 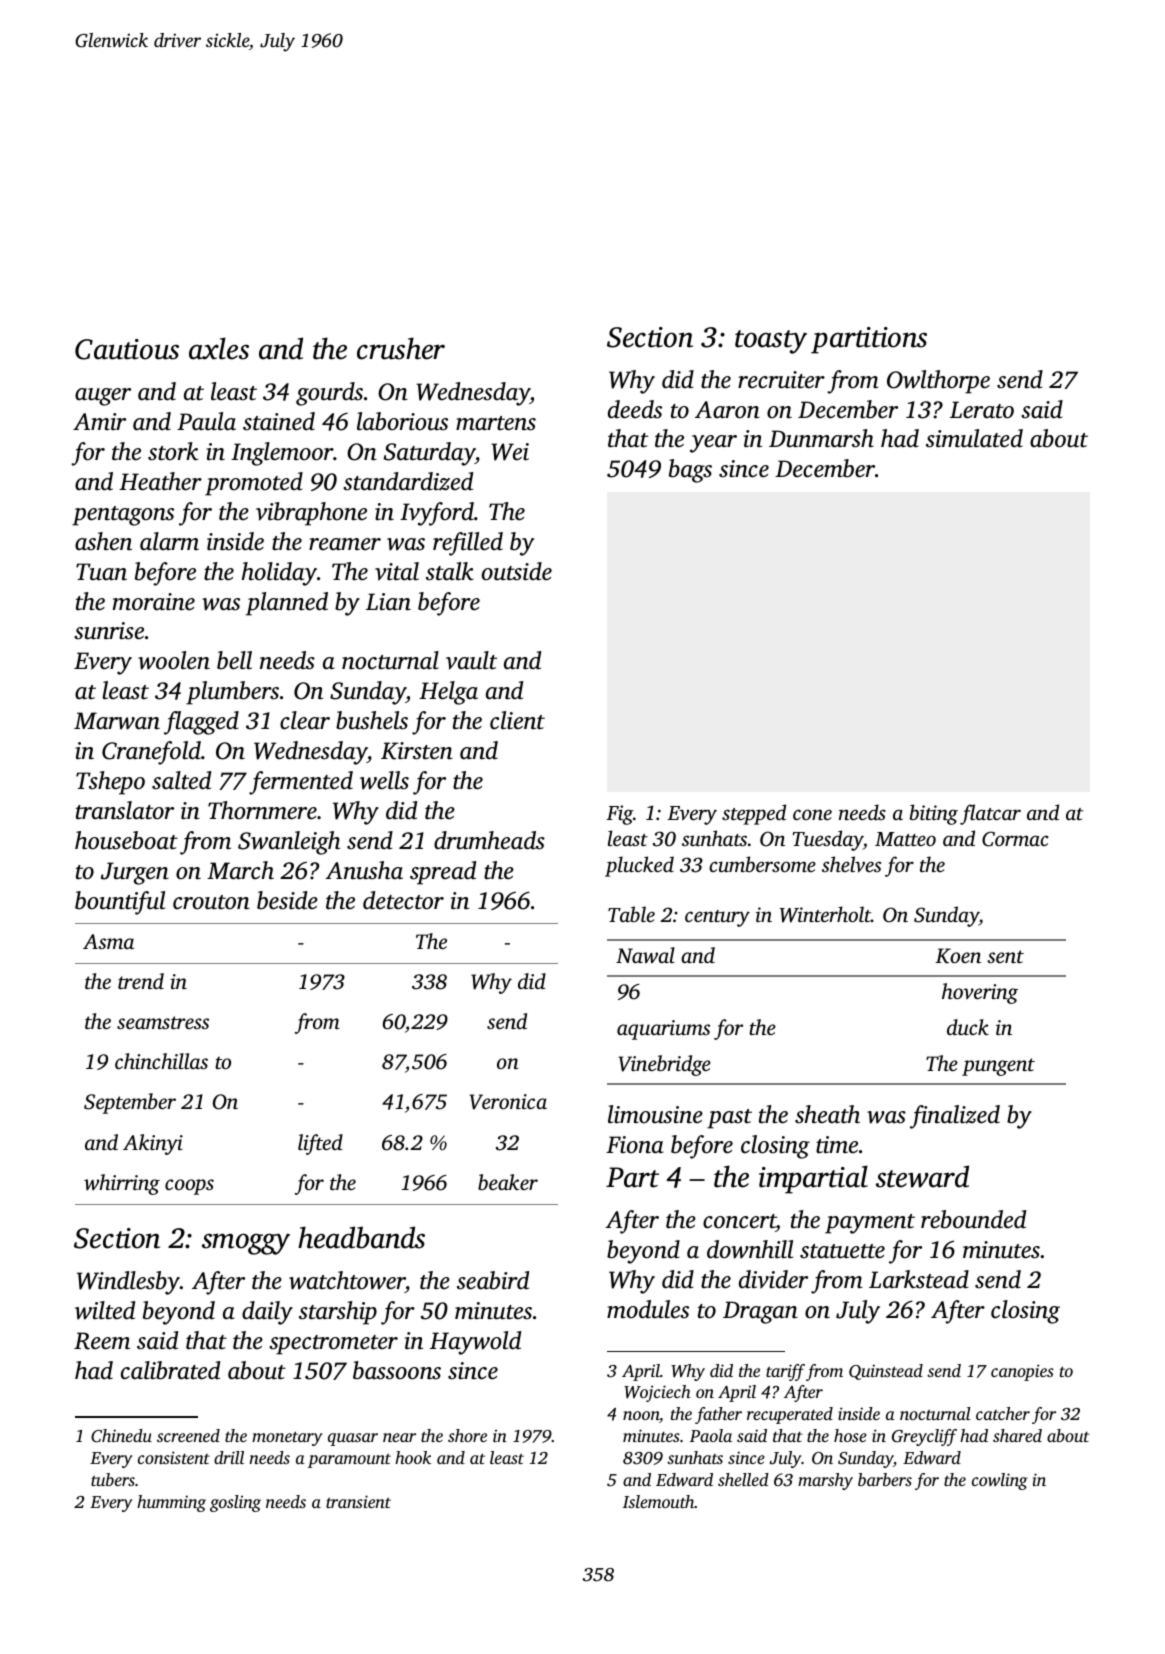 I want to click on aquariums, so click(x=663, y=1030).
